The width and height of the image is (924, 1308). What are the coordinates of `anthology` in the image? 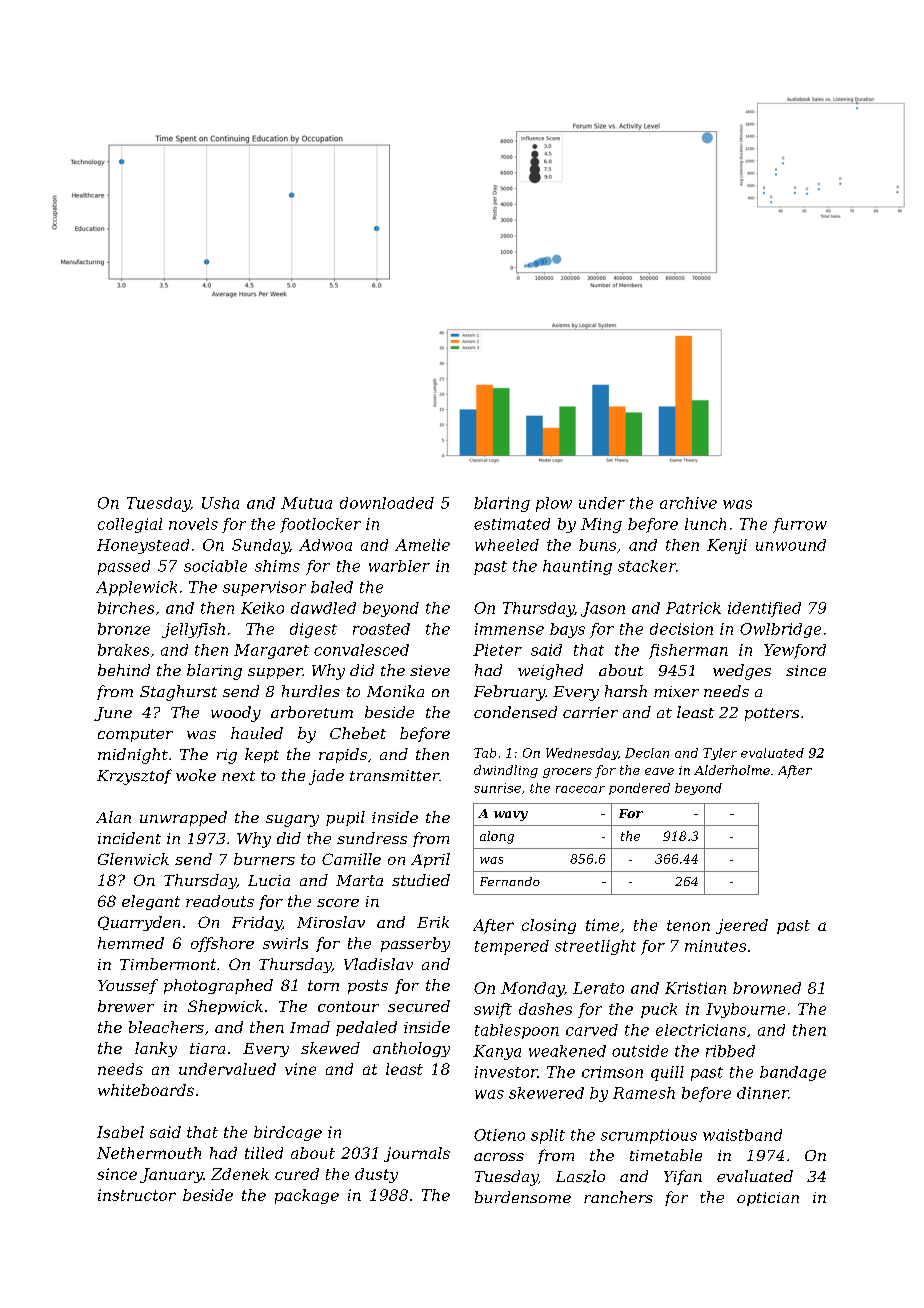 It's located at (411, 1049).
